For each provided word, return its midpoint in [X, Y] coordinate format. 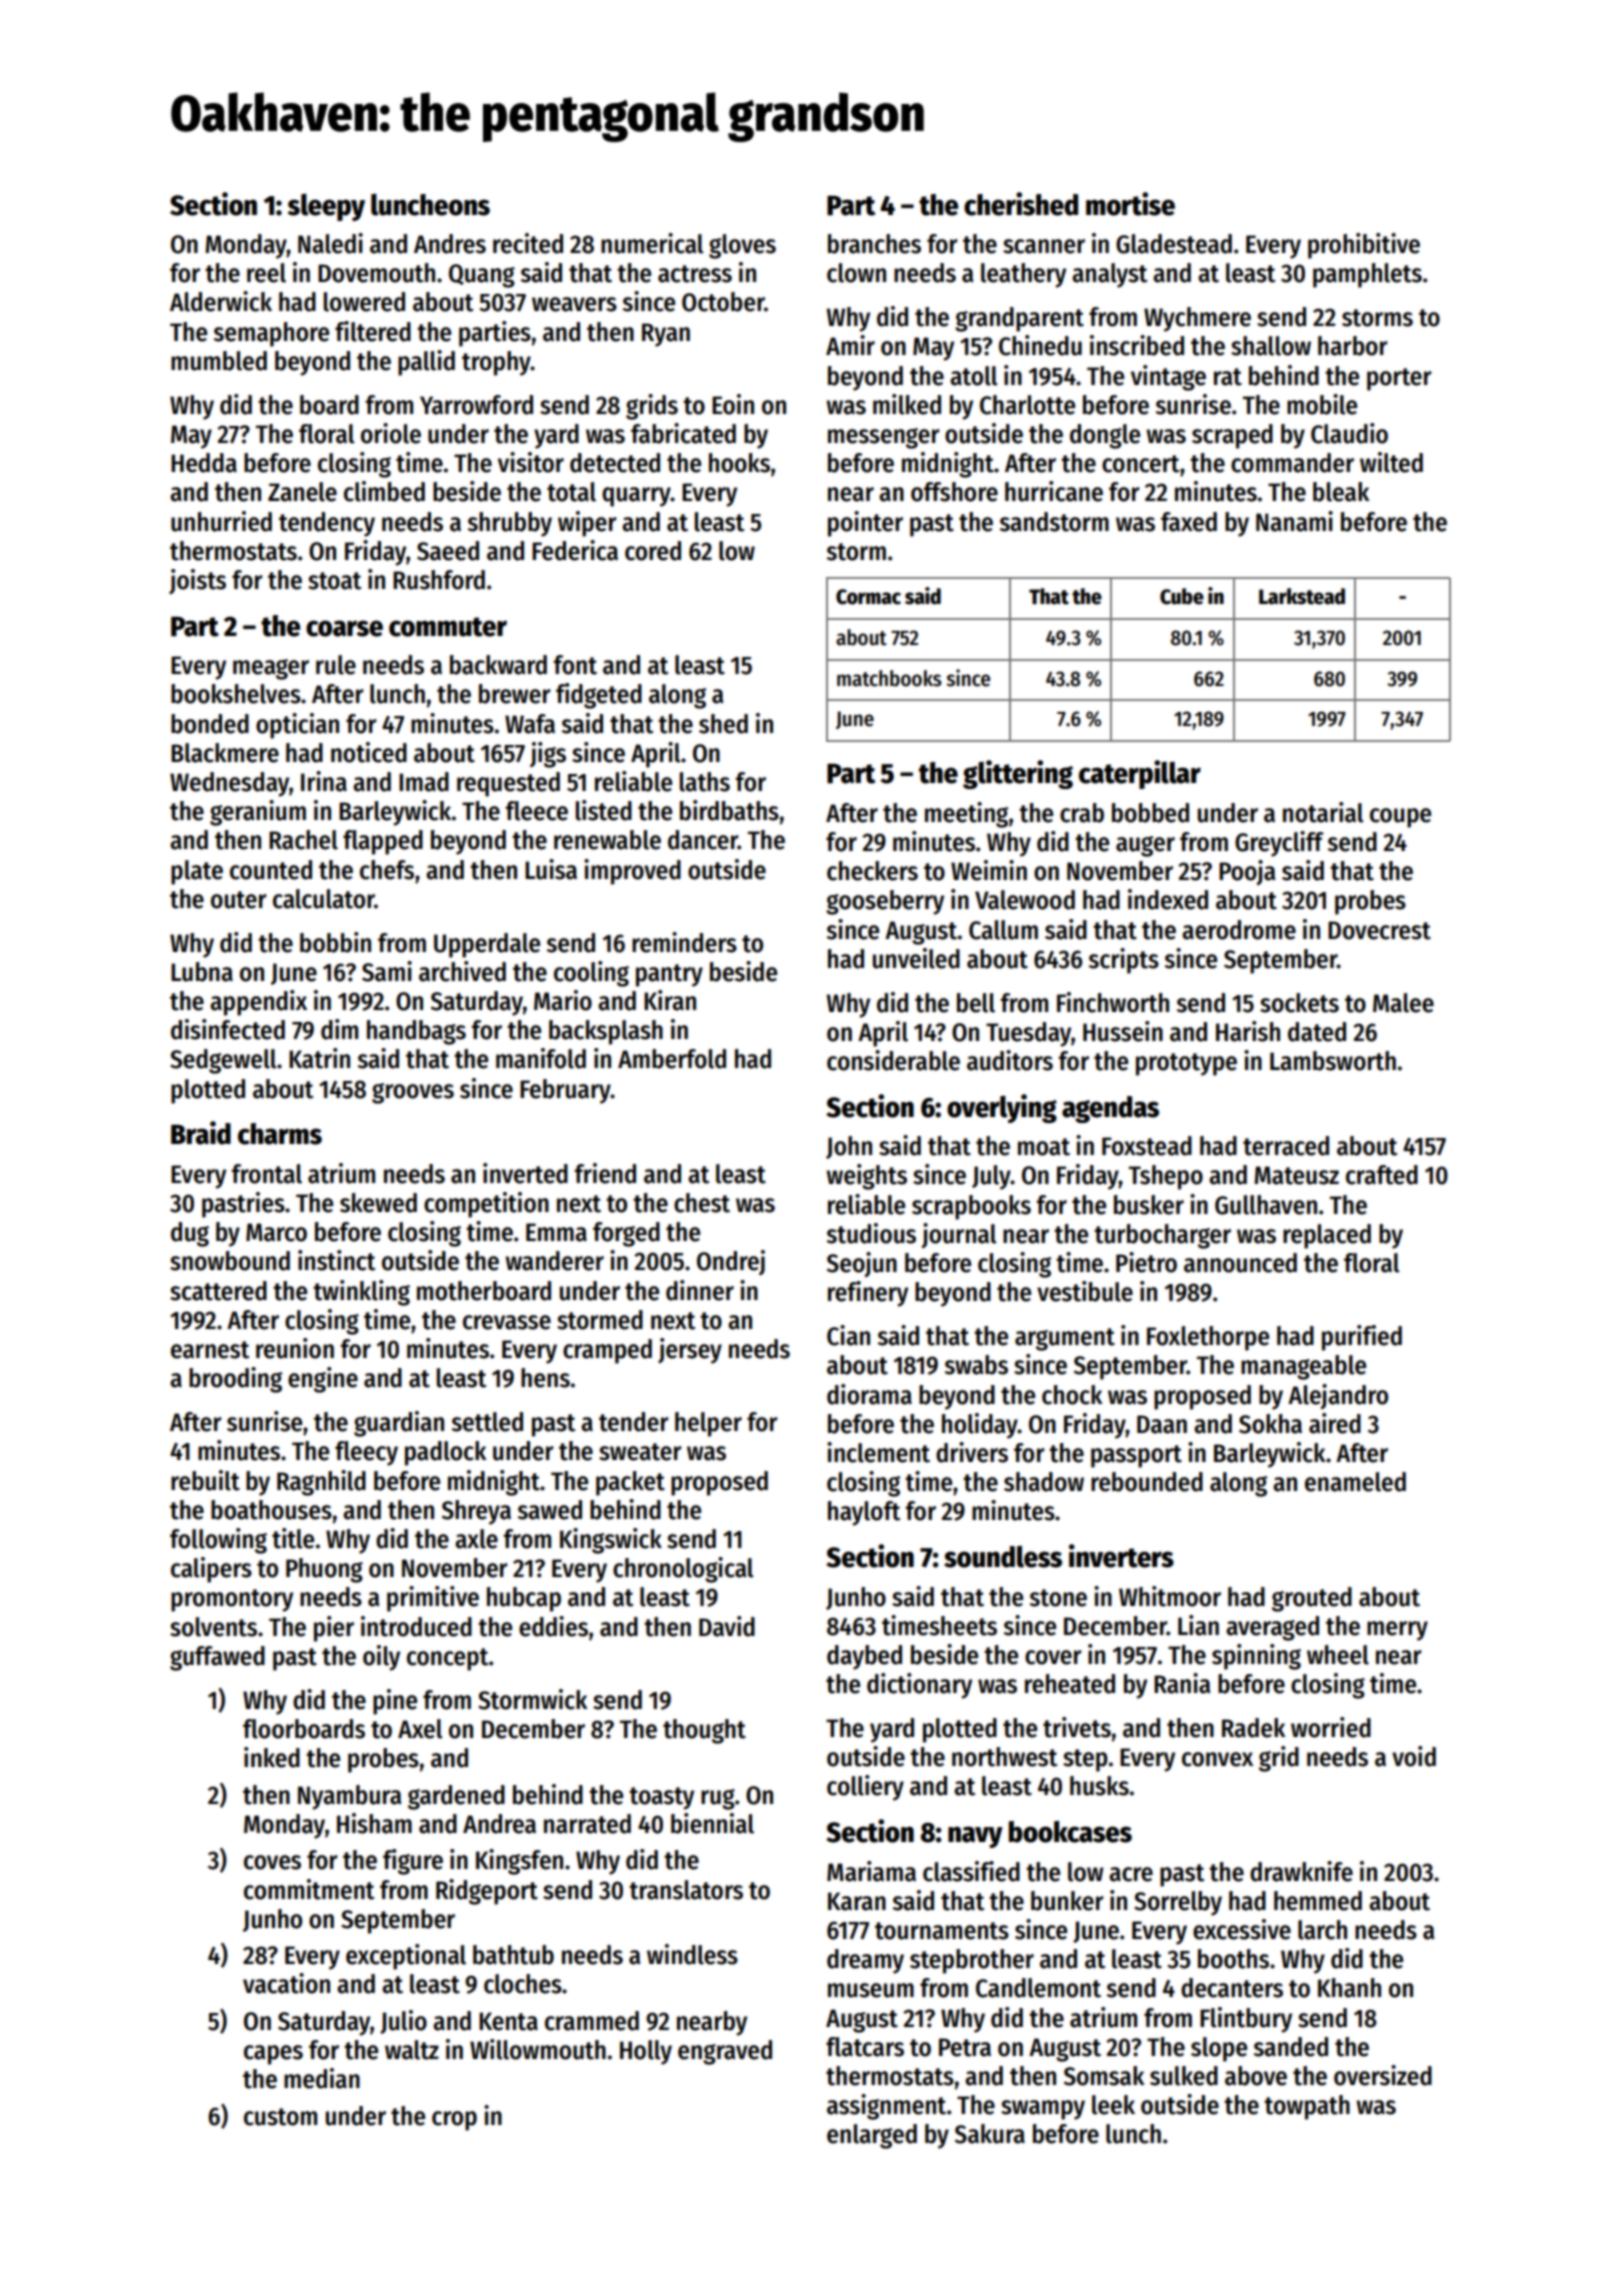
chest [702, 1203]
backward [498, 665]
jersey [690, 1351]
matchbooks [889, 678]
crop [454, 2121]
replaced [1327, 1236]
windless [692, 1954]
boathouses [271, 1510]
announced [1240, 1263]
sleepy [326, 207]
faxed [1189, 522]
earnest [210, 1350]
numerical [652, 243]
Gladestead [1174, 244]
